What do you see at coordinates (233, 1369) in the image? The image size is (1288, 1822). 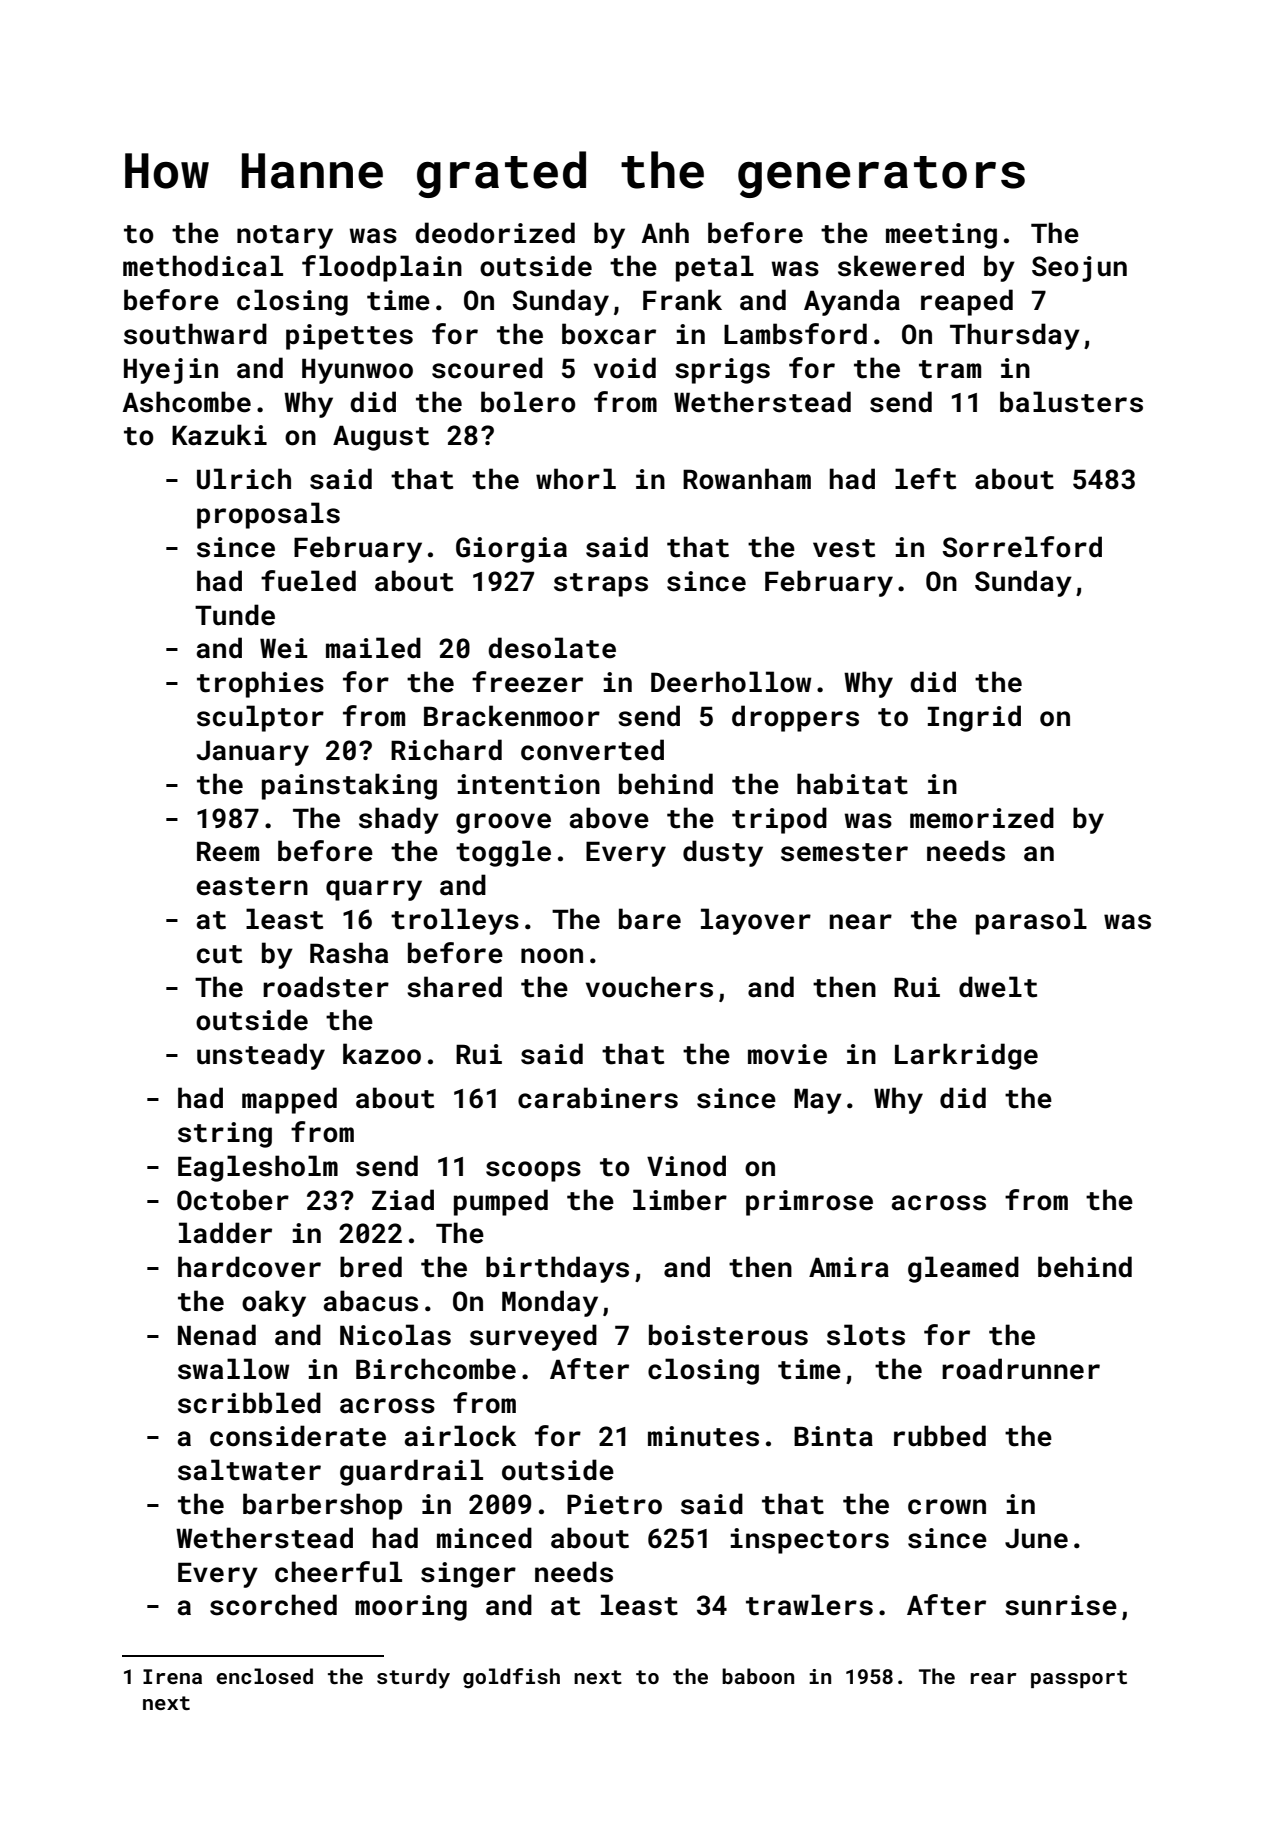 I see `swallow` at bounding box center [233, 1369].
